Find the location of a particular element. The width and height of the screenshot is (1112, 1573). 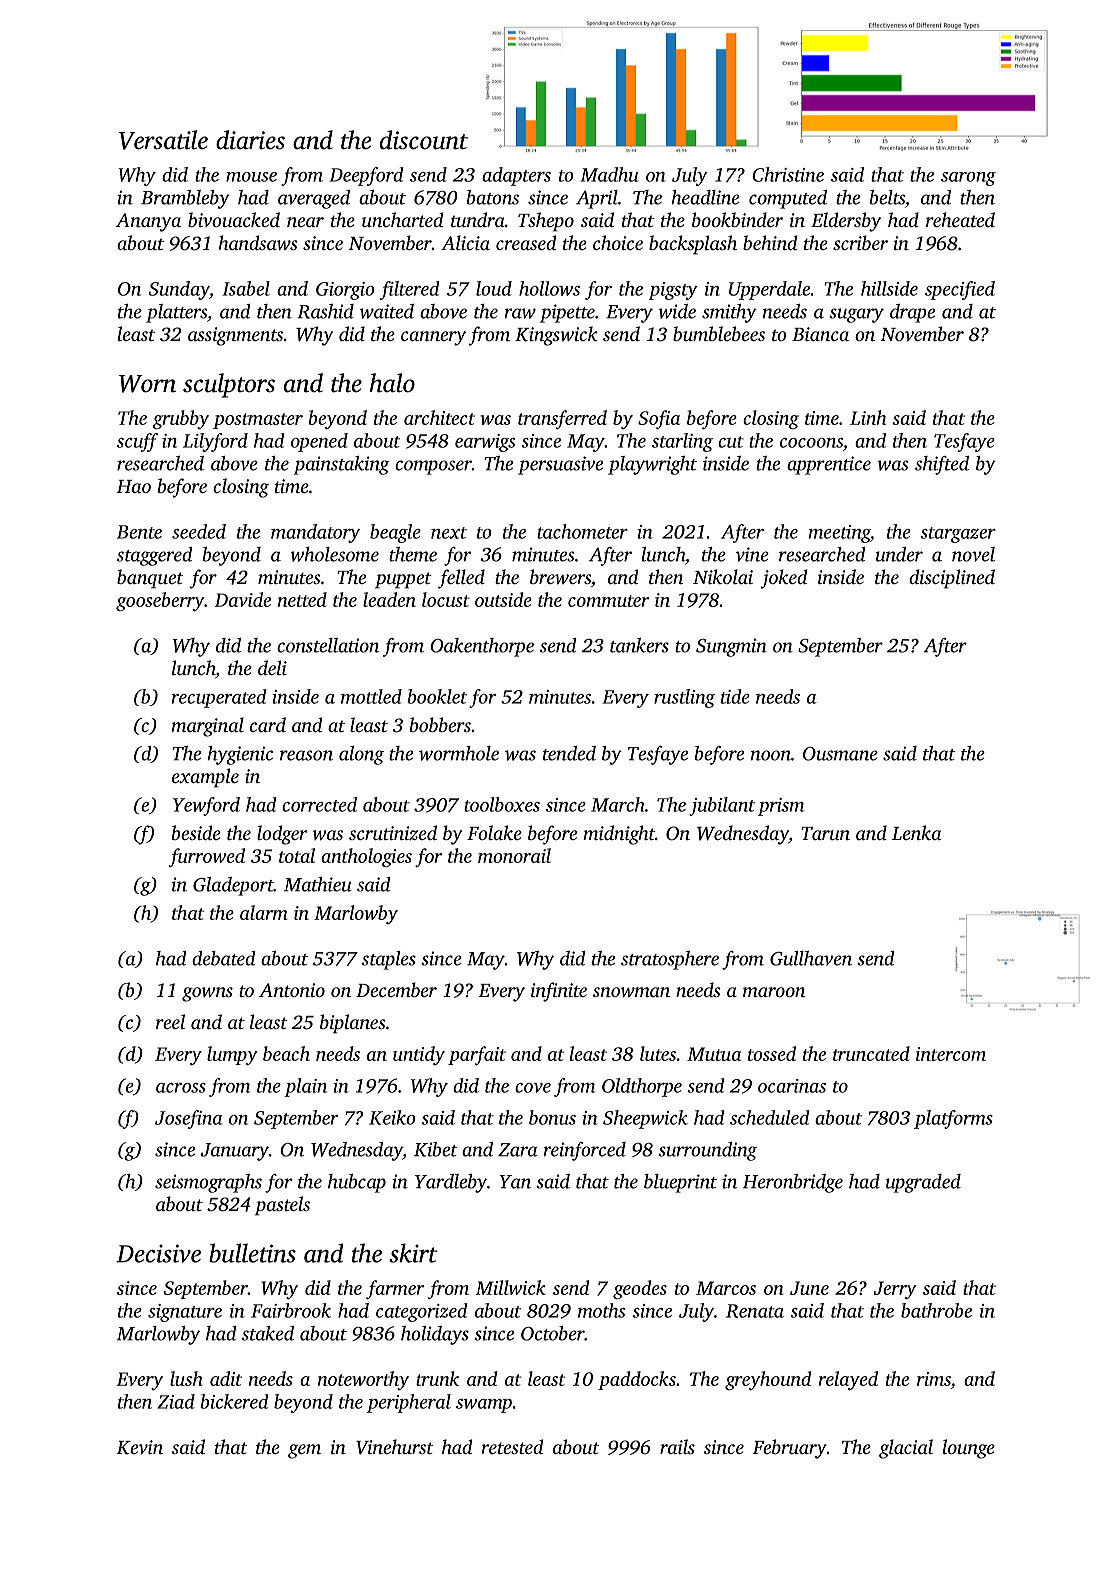

trunk is located at coordinates (437, 1378).
